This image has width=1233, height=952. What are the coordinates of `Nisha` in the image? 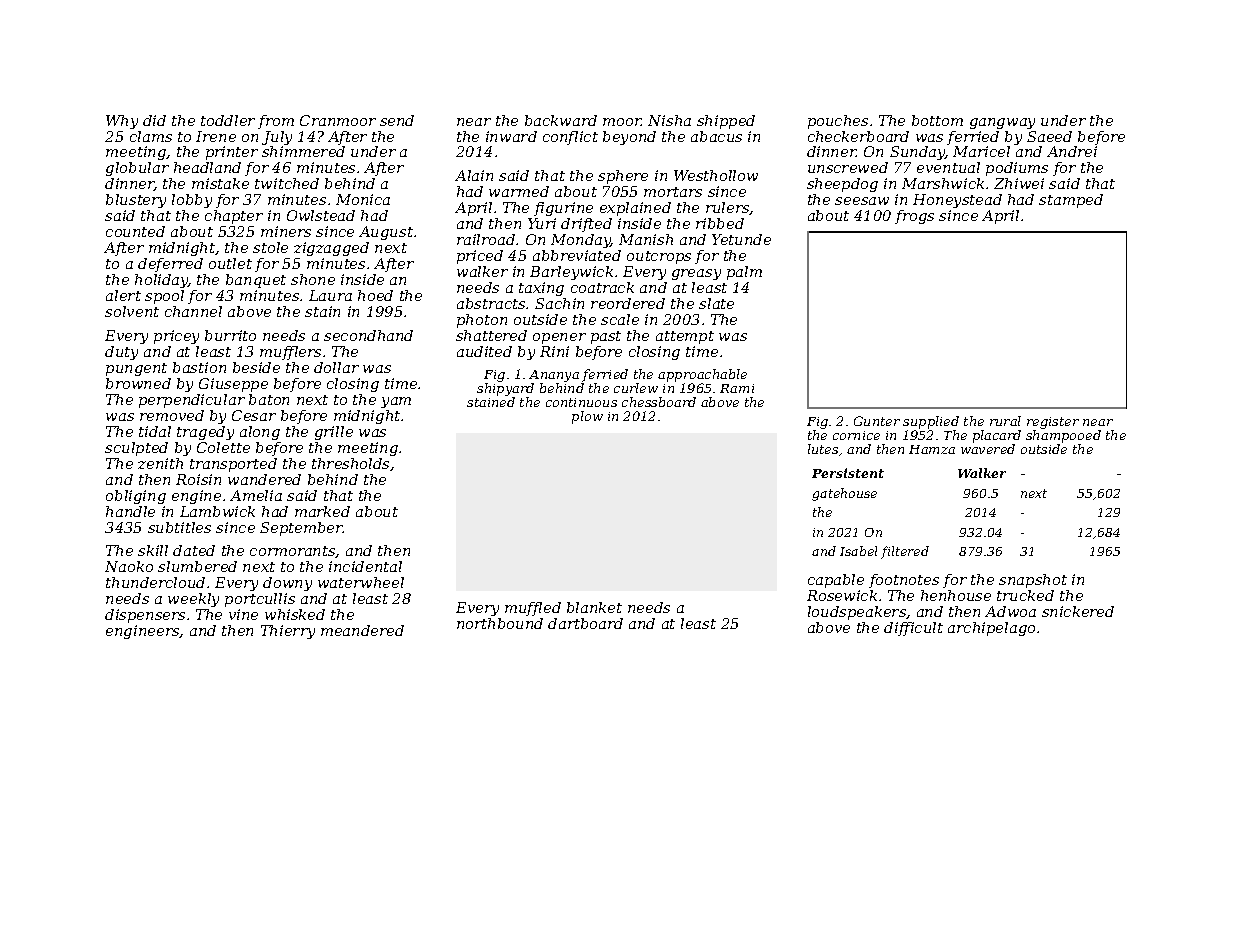 It's located at (669, 120).
